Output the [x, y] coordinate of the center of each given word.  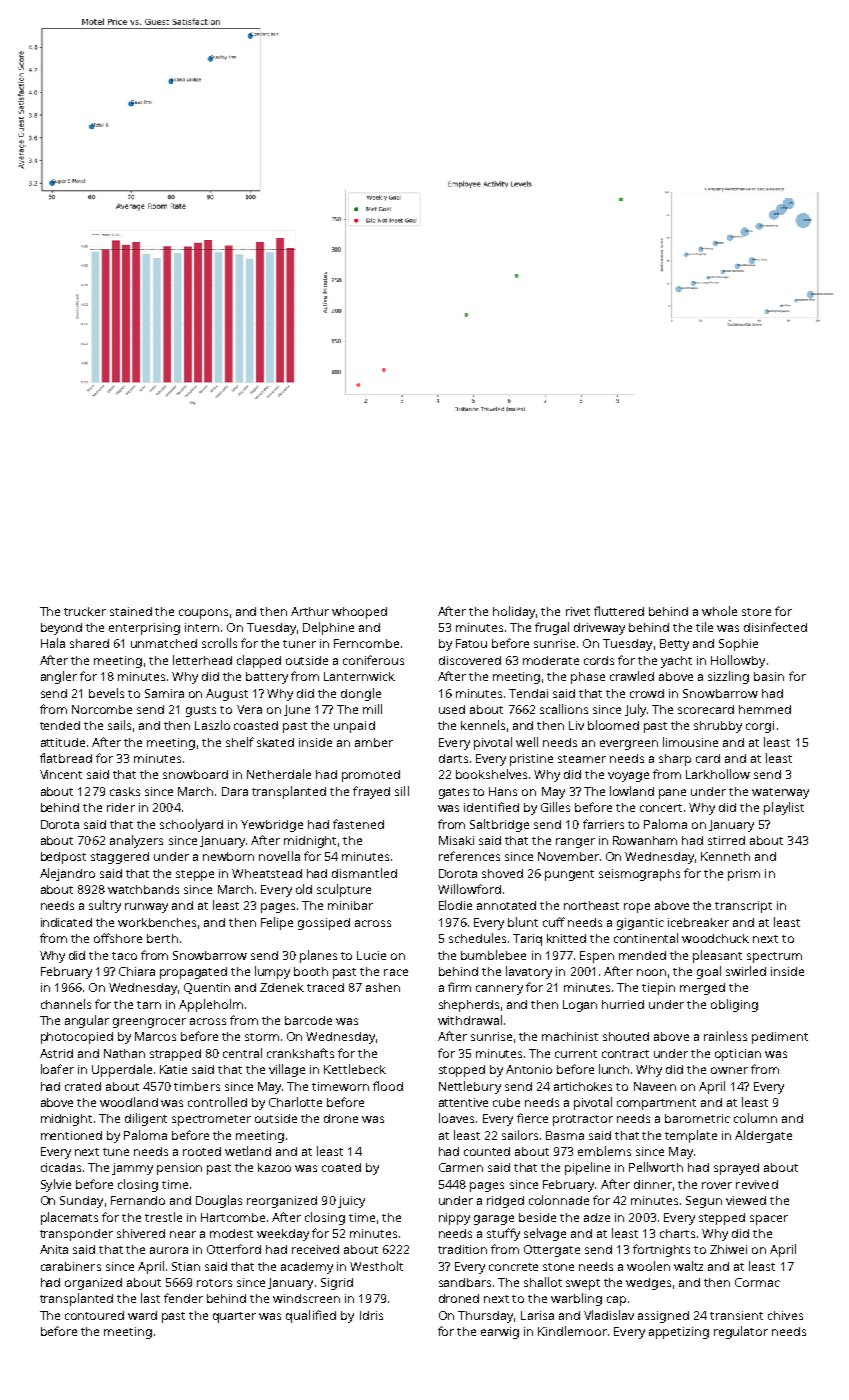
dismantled [364, 873]
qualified [311, 1316]
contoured [94, 1315]
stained [131, 611]
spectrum [774, 957]
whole [719, 611]
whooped [359, 613]
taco [124, 956]
